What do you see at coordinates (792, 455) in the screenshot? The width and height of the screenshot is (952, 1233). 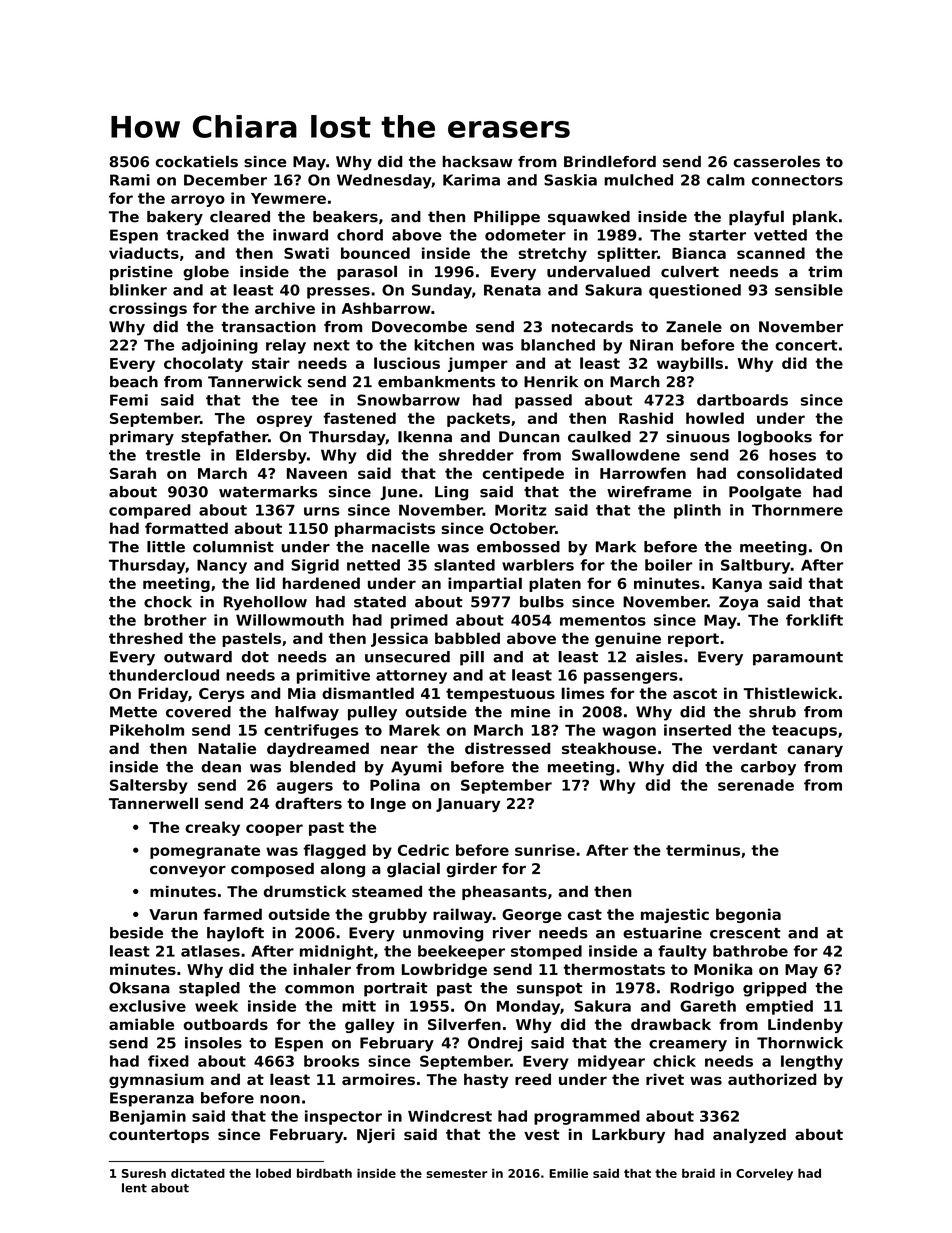 I see `hoses` at bounding box center [792, 455].
